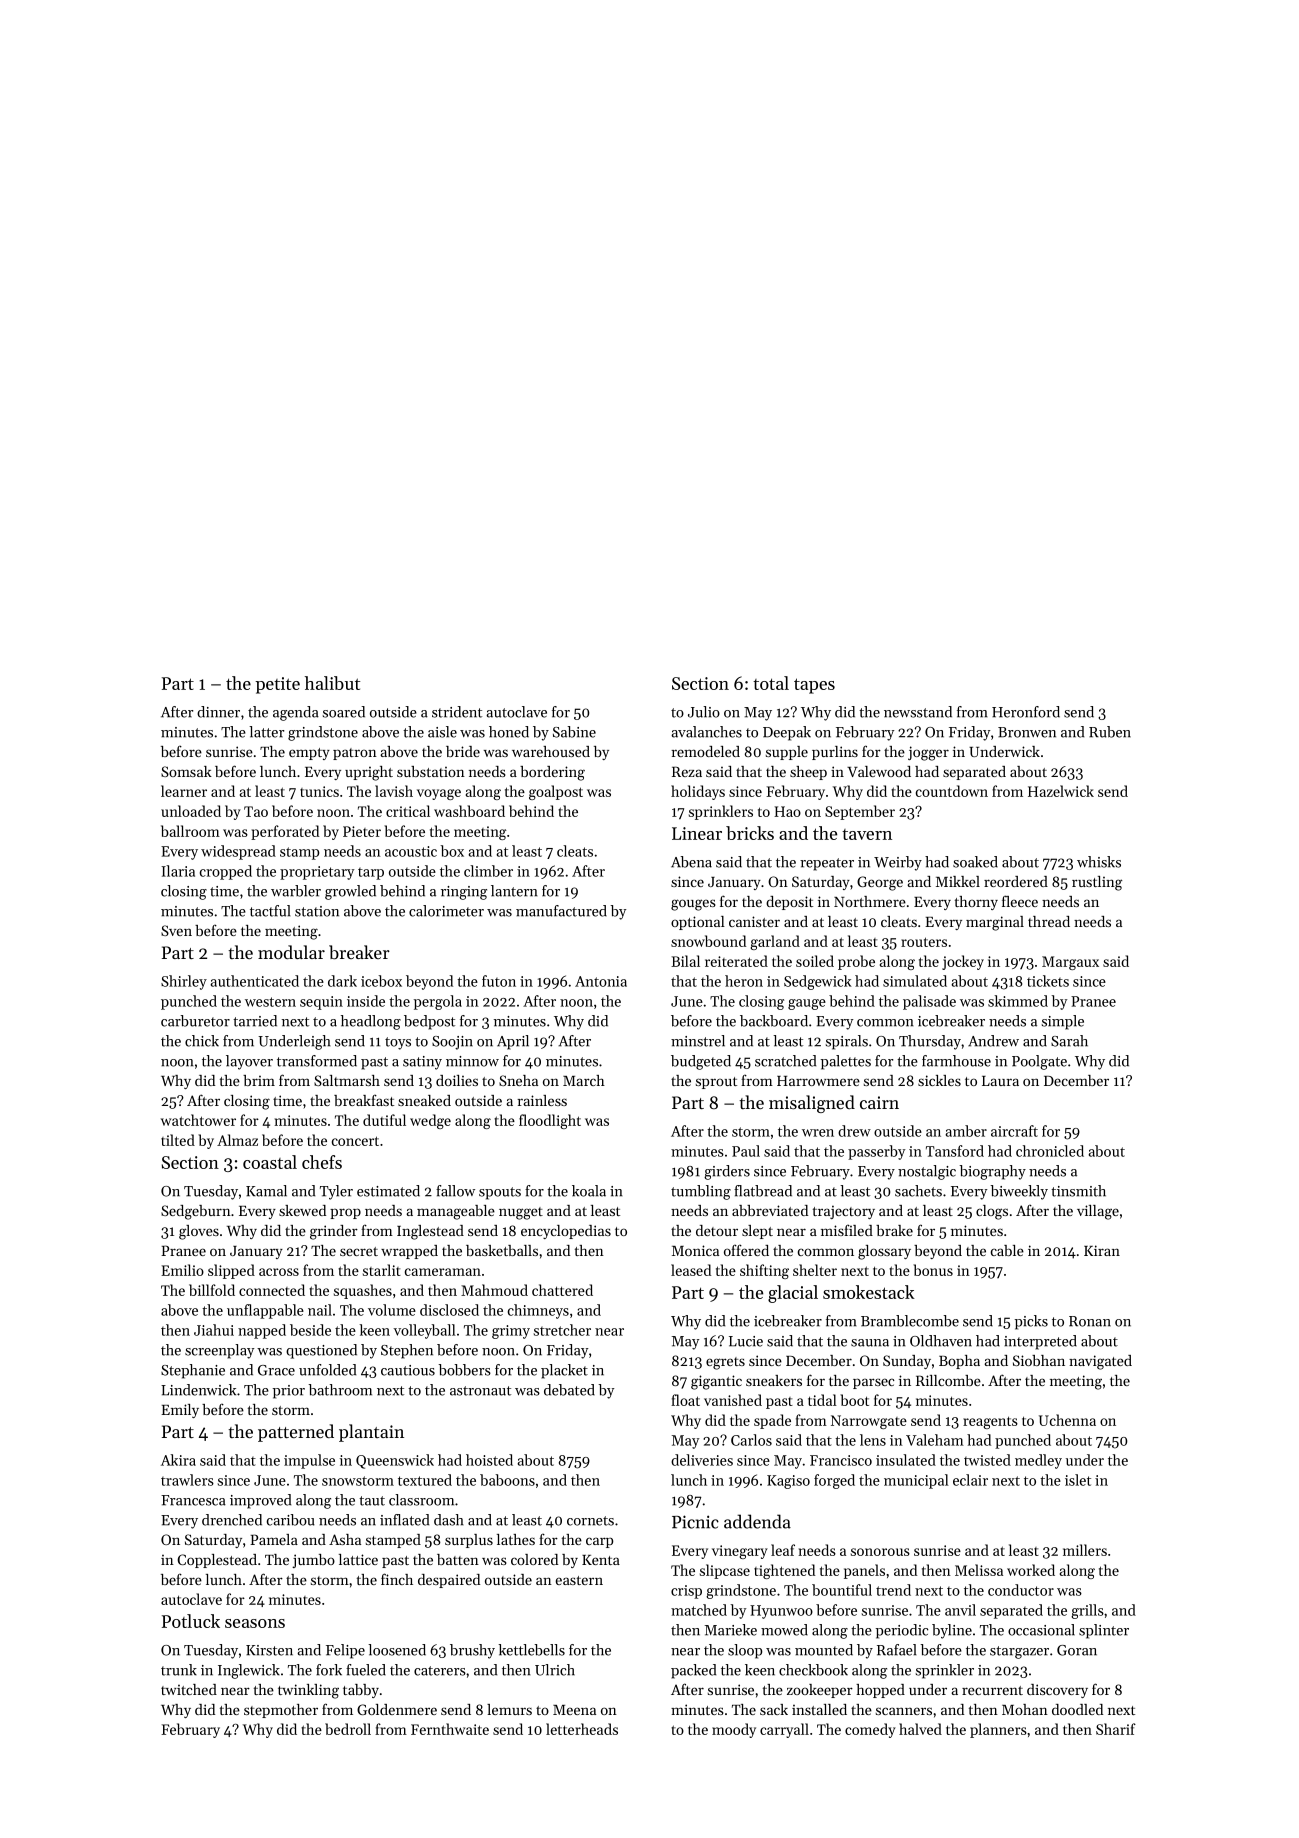 The width and height of the image is (1299, 1838). What do you see at coordinates (281, 1711) in the image?
I see `stepmother` at bounding box center [281, 1711].
